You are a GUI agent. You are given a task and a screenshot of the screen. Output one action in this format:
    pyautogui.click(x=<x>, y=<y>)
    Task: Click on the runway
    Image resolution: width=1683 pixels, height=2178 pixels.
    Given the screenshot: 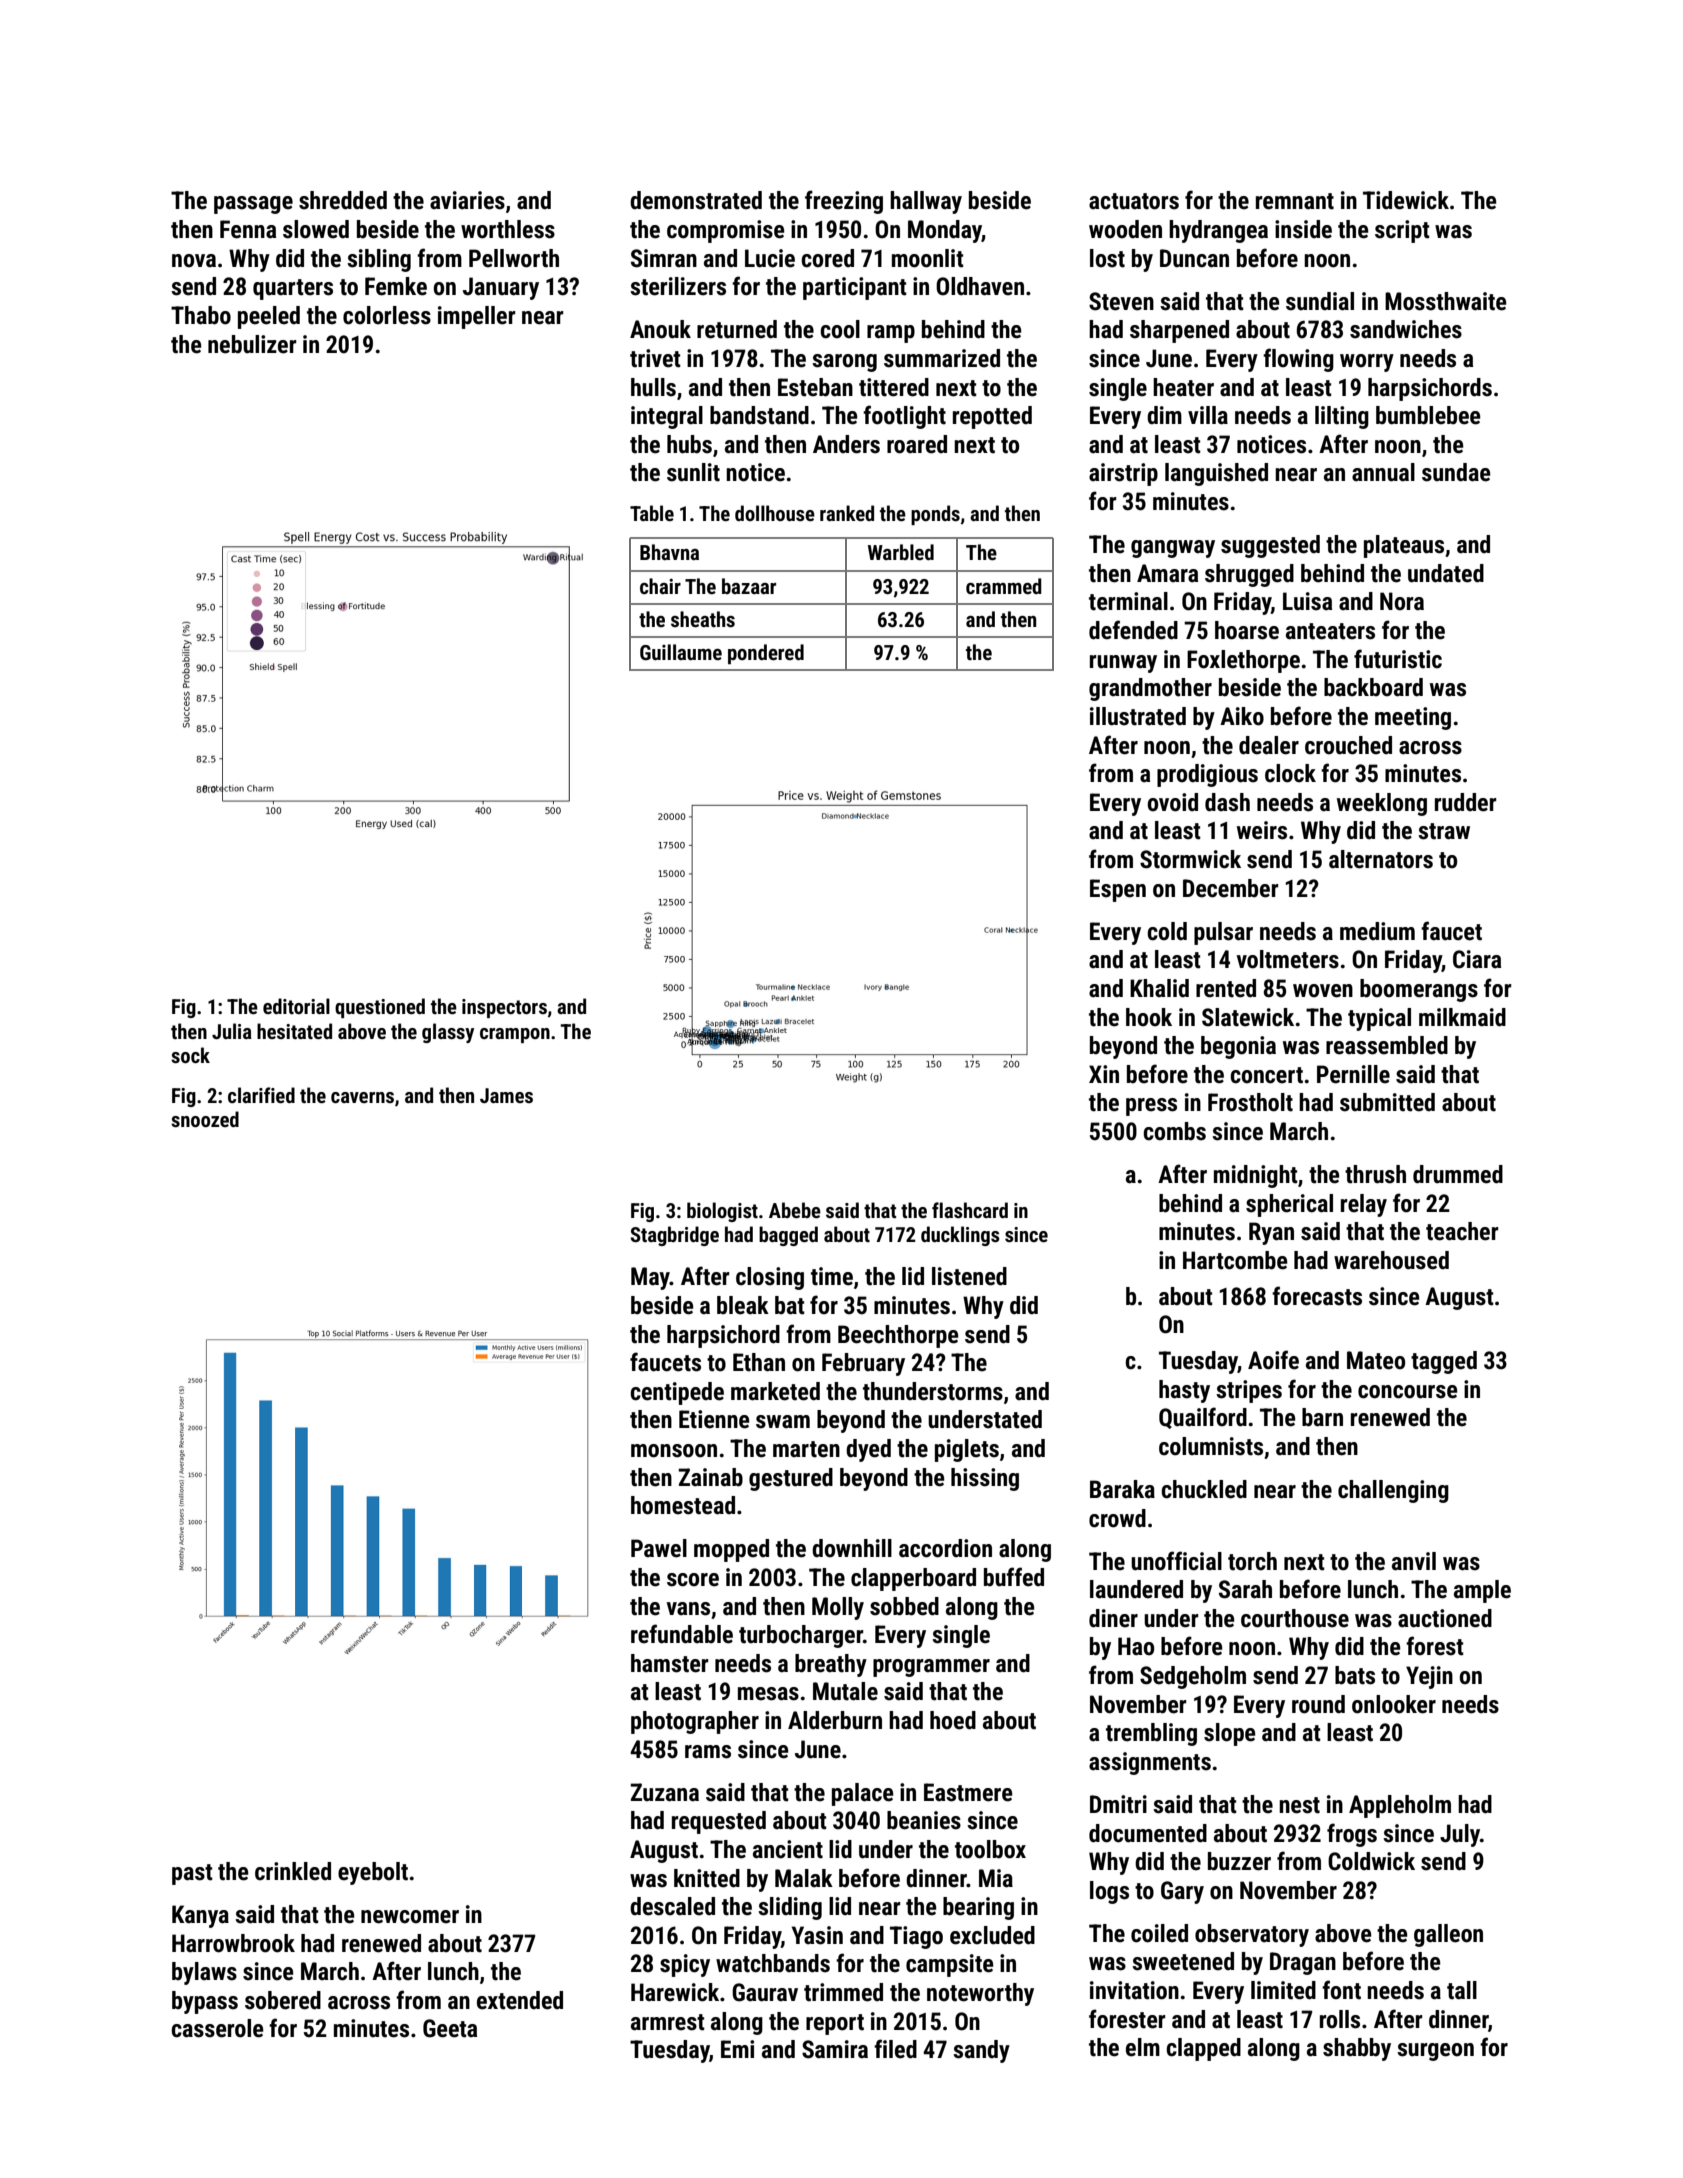 What is the action you would take?
    pyautogui.click(x=1123, y=664)
